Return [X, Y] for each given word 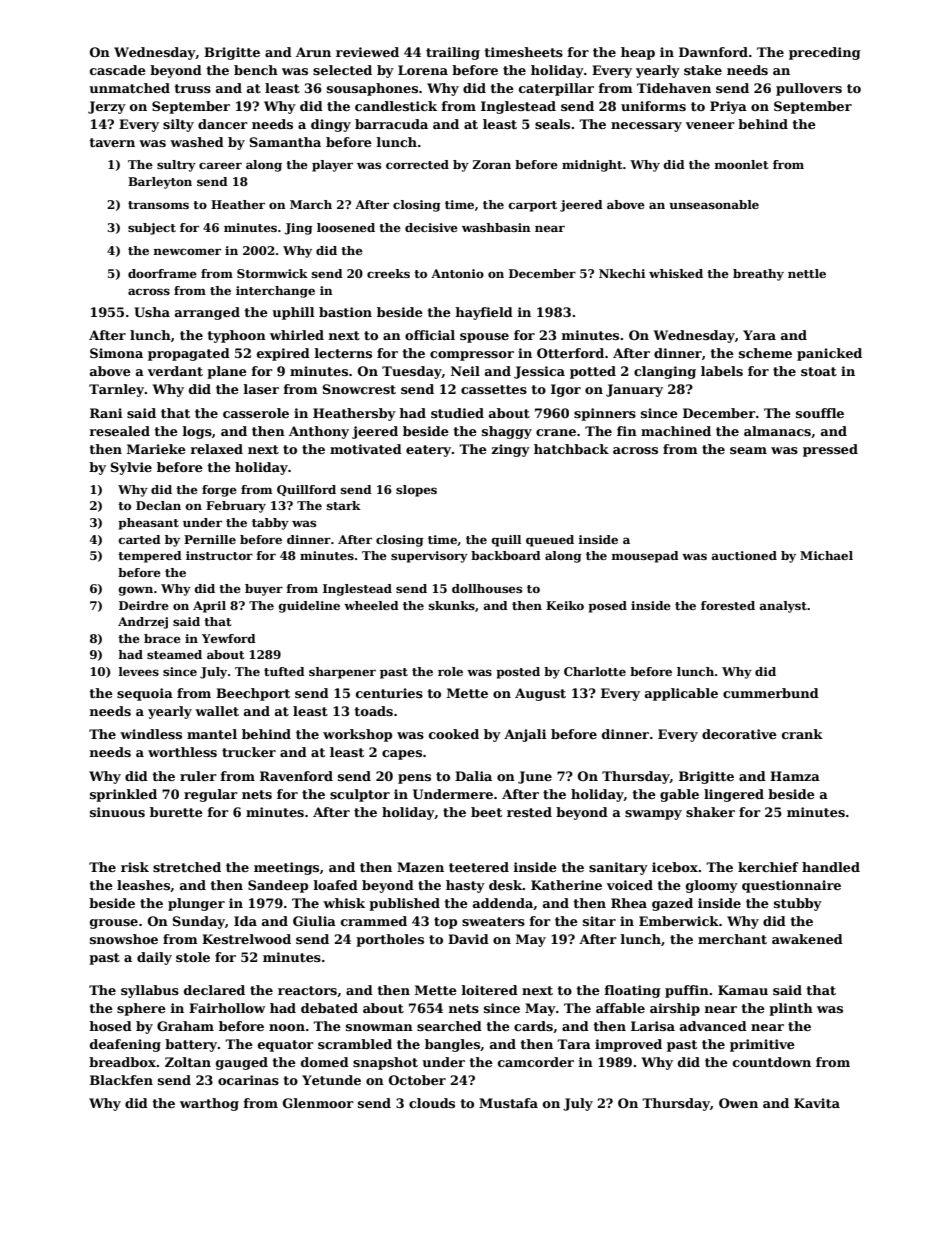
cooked [454, 734]
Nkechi [622, 273]
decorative [739, 734]
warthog [209, 1104]
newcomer [187, 251]
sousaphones [372, 89]
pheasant [148, 524]
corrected [417, 164]
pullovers [809, 89]
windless [151, 734]
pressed [830, 450]
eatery [428, 451]
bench [256, 70]
